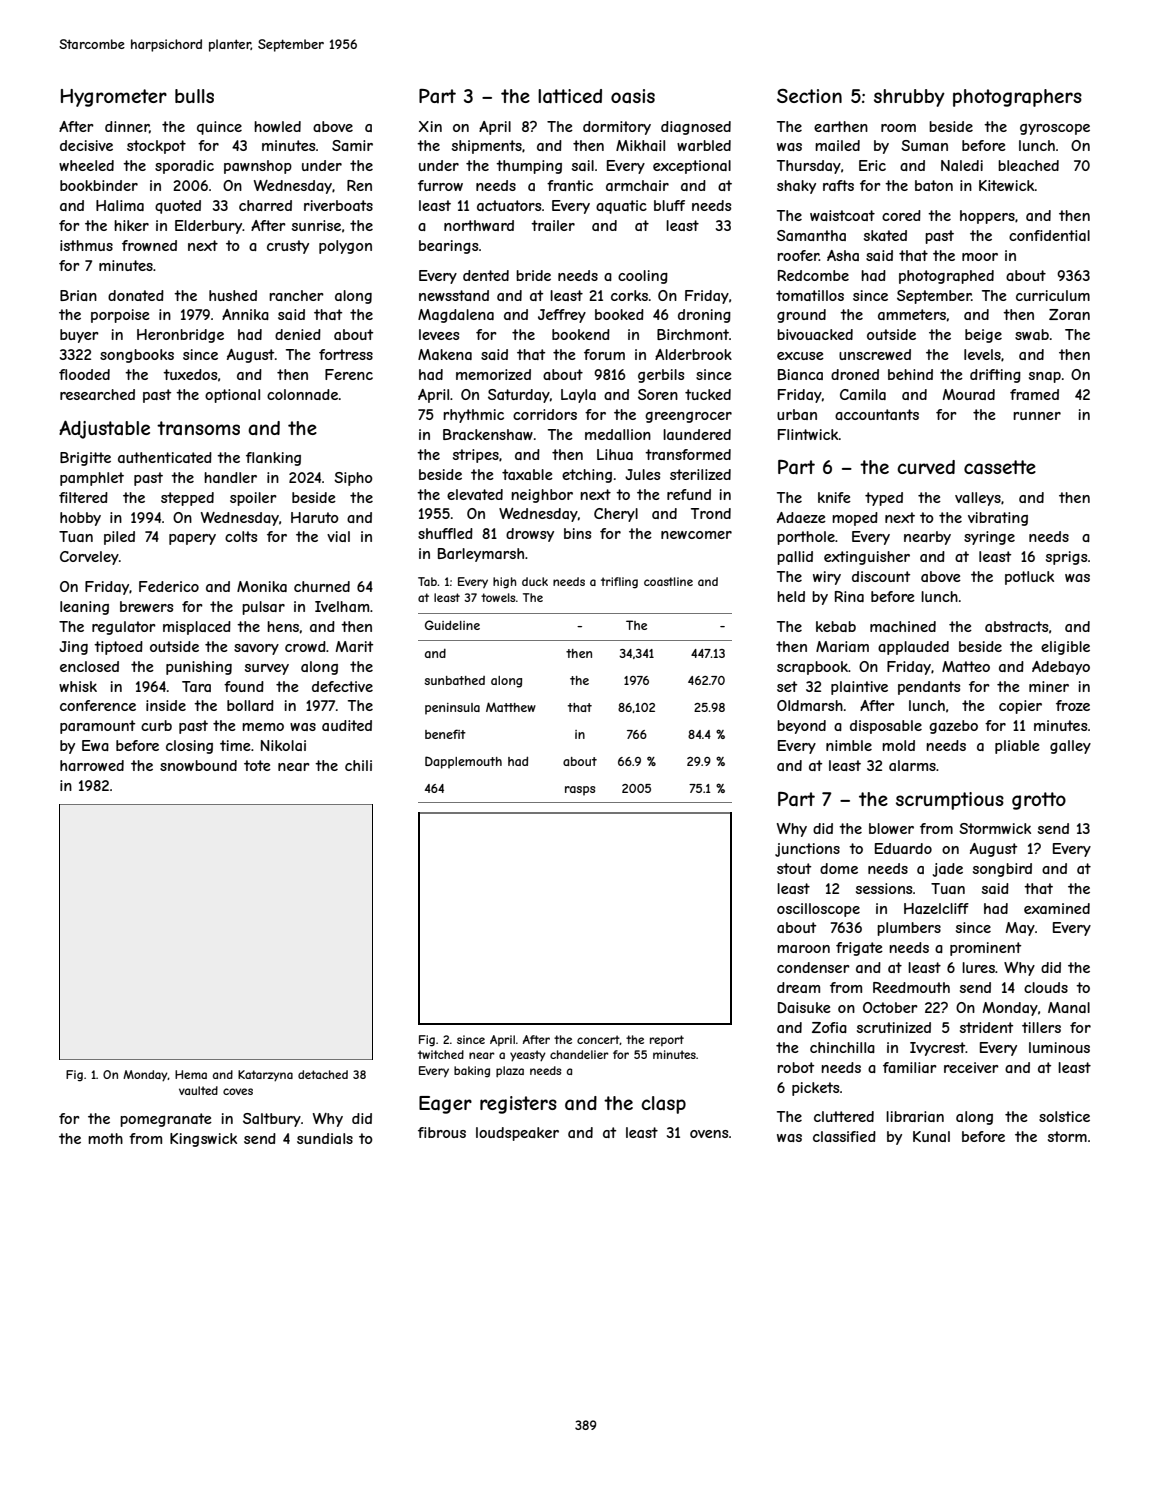 The width and height of the page is (1150, 1488). What do you see at coordinates (194, 96) in the page?
I see `bulls` at bounding box center [194, 96].
